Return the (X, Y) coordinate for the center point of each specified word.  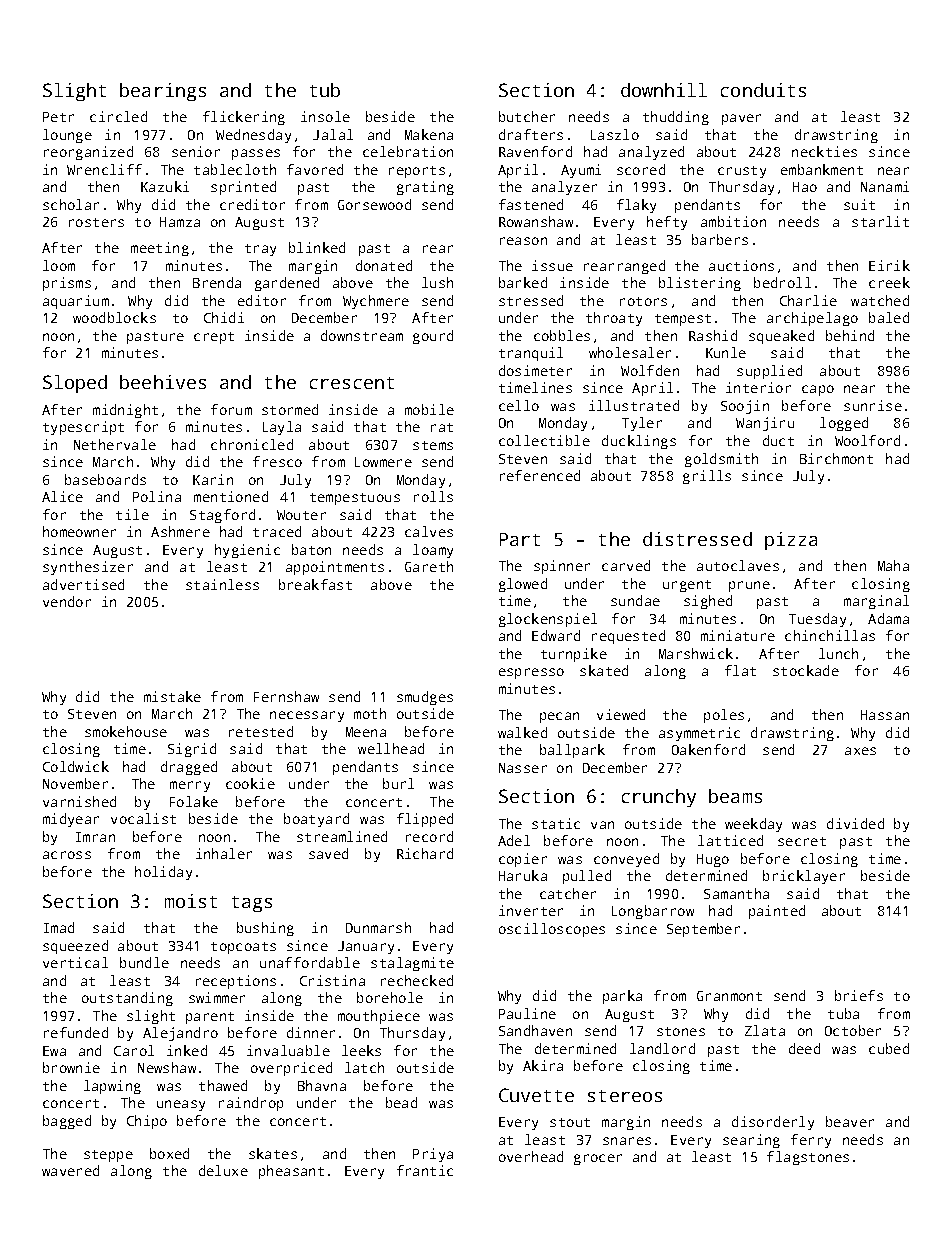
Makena (429, 134)
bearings (163, 92)
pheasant (291, 1172)
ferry (811, 1141)
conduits (763, 90)
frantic (425, 1170)
